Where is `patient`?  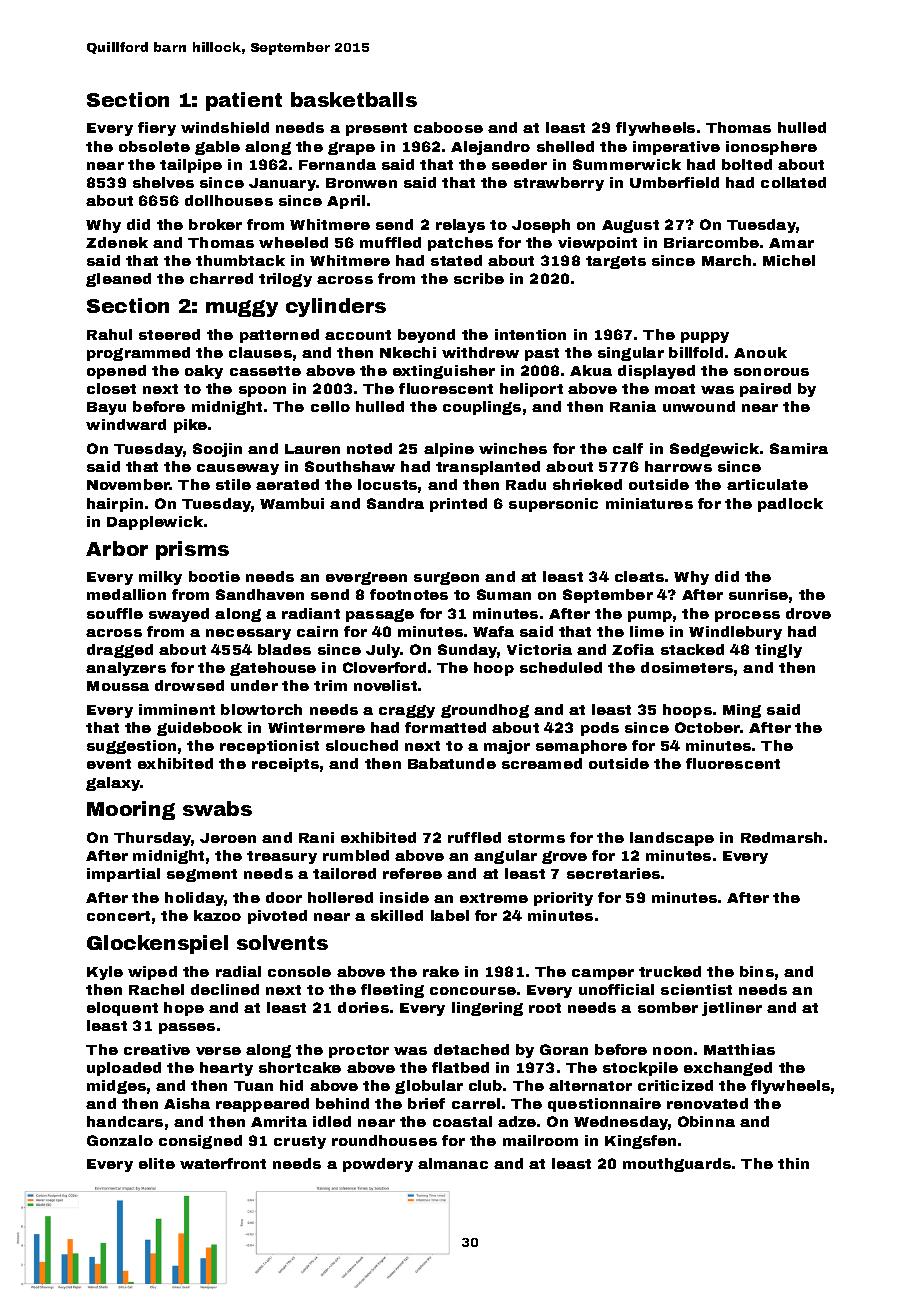
patient is located at coordinates (244, 101).
